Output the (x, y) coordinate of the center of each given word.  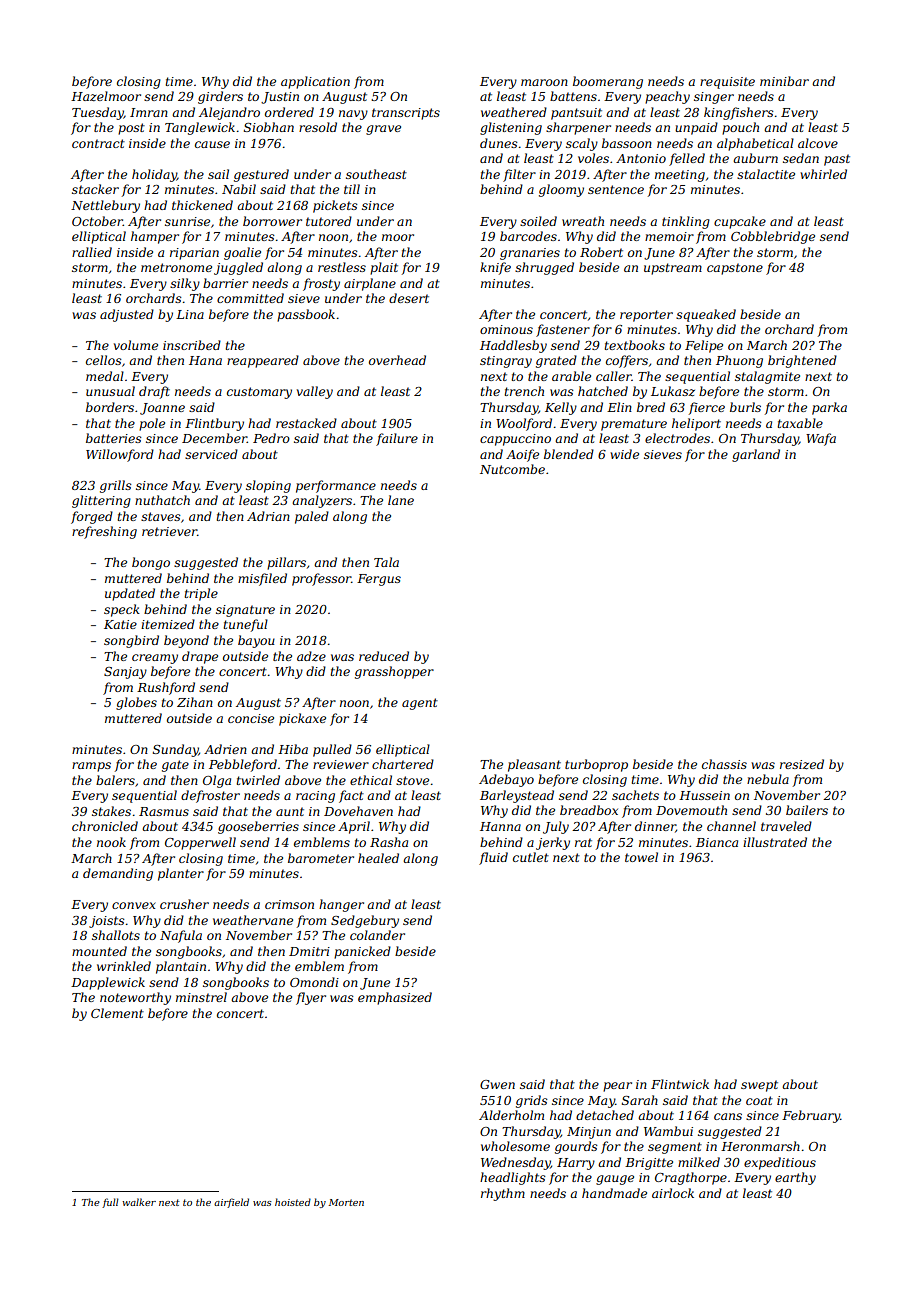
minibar (784, 81)
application (315, 82)
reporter (646, 316)
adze (311, 656)
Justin (280, 98)
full (110, 1203)
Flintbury (214, 424)
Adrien (225, 749)
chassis (724, 764)
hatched (603, 391)
